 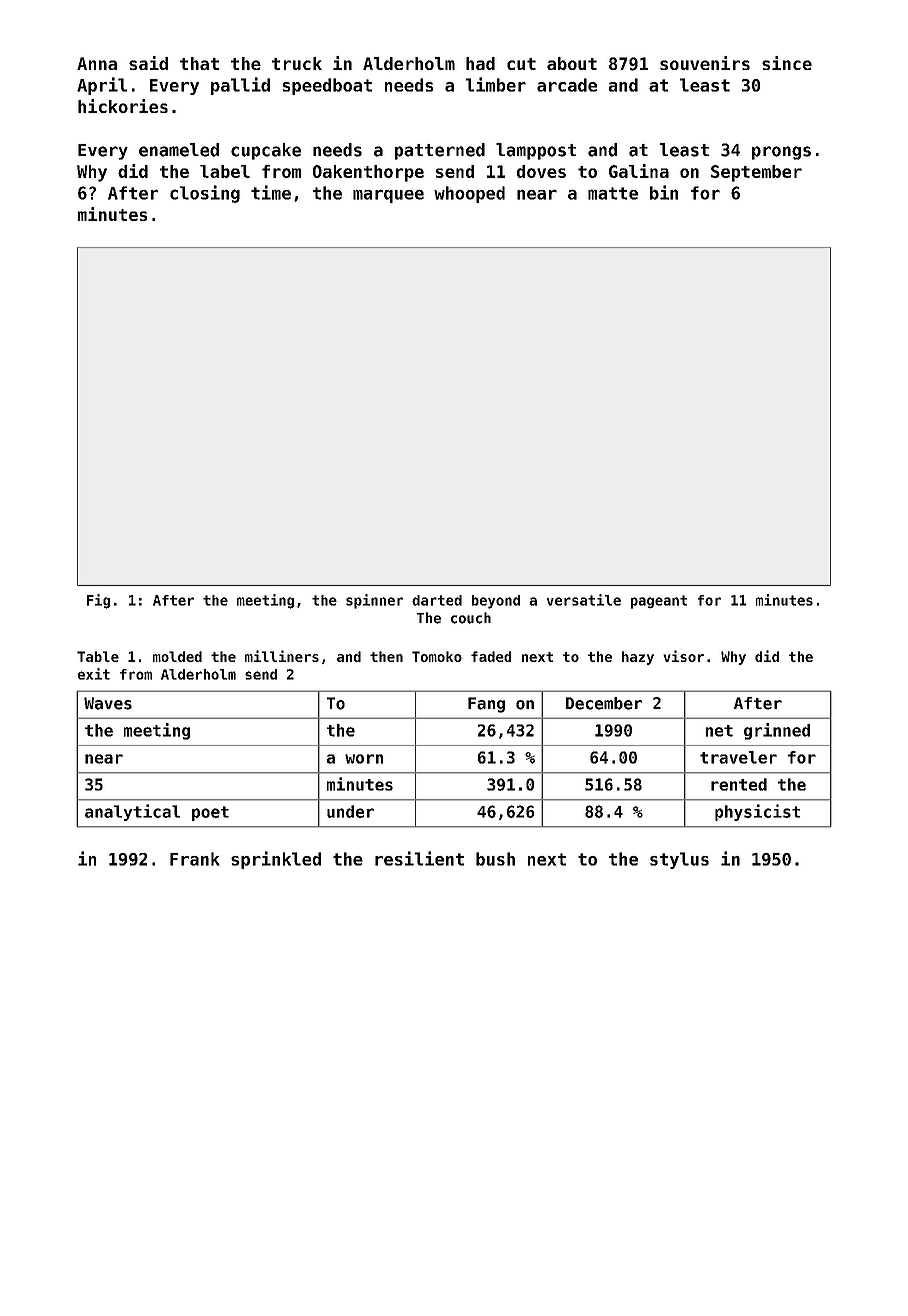 I want to click on versatile, so click(x=584, y=600).
